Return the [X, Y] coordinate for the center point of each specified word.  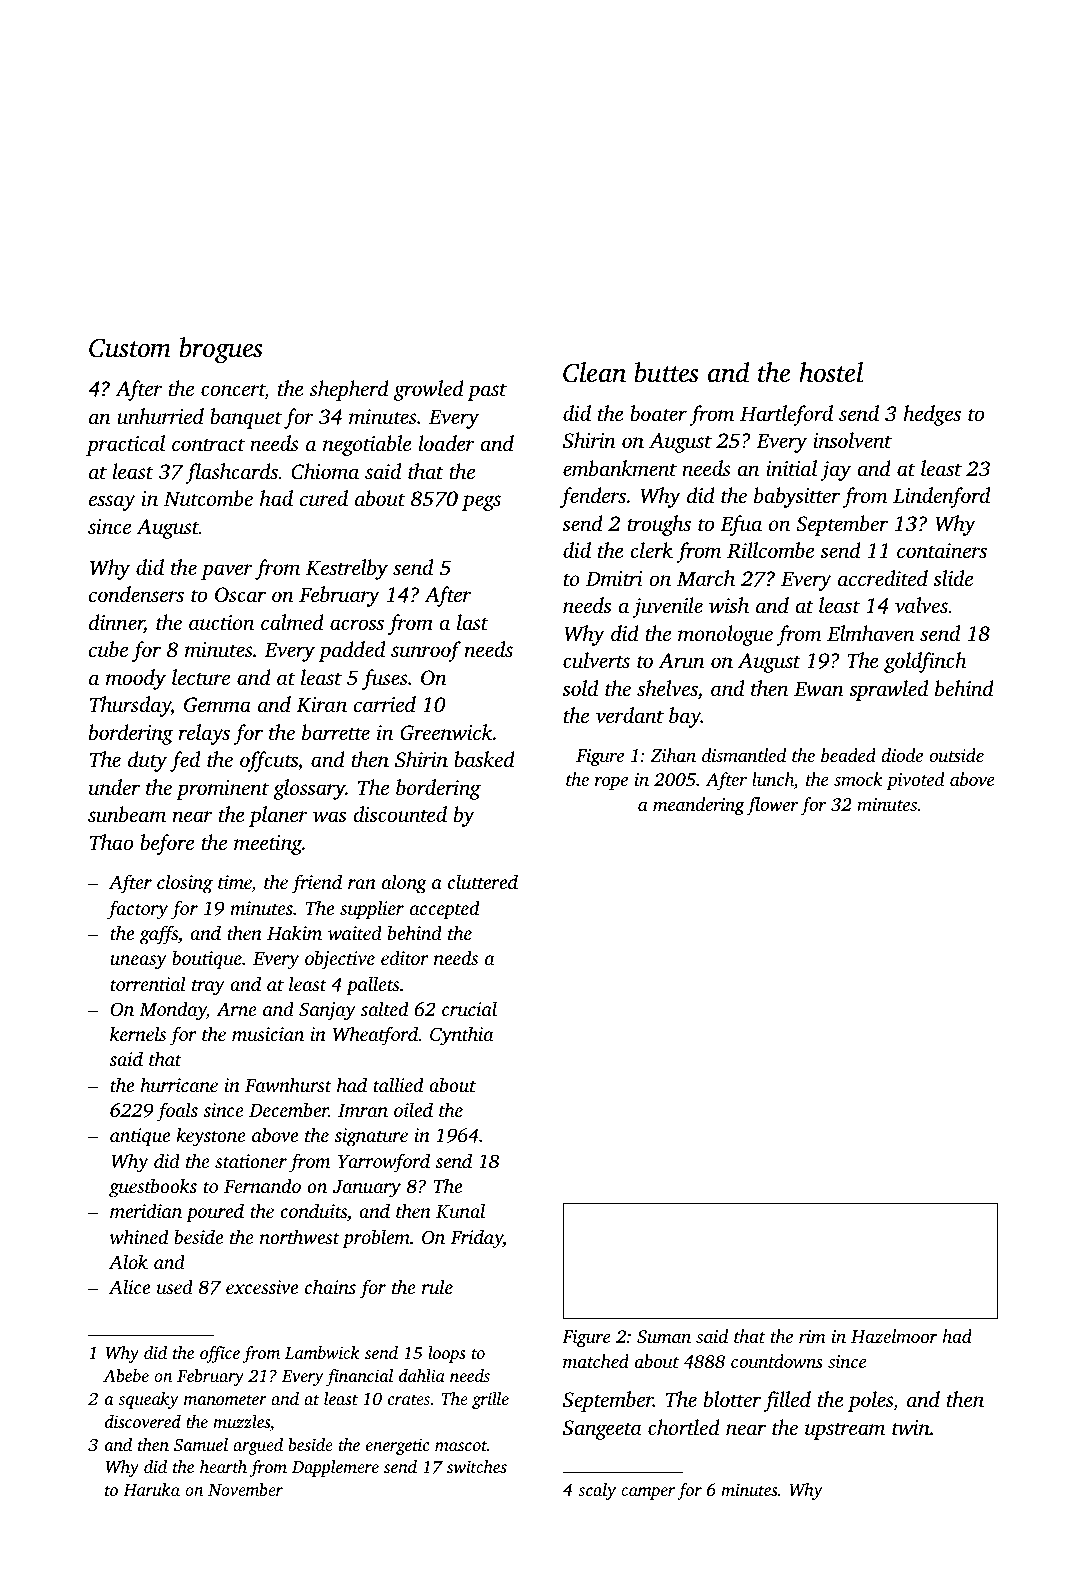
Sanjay [327, 1011]
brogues [221, 350]
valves [921, 605]
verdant [630, 715]
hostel [831, 372]
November [245, 1489]
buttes [666, 372]
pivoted [915, 781]
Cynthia [461, 1036]
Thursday [130, 706]
